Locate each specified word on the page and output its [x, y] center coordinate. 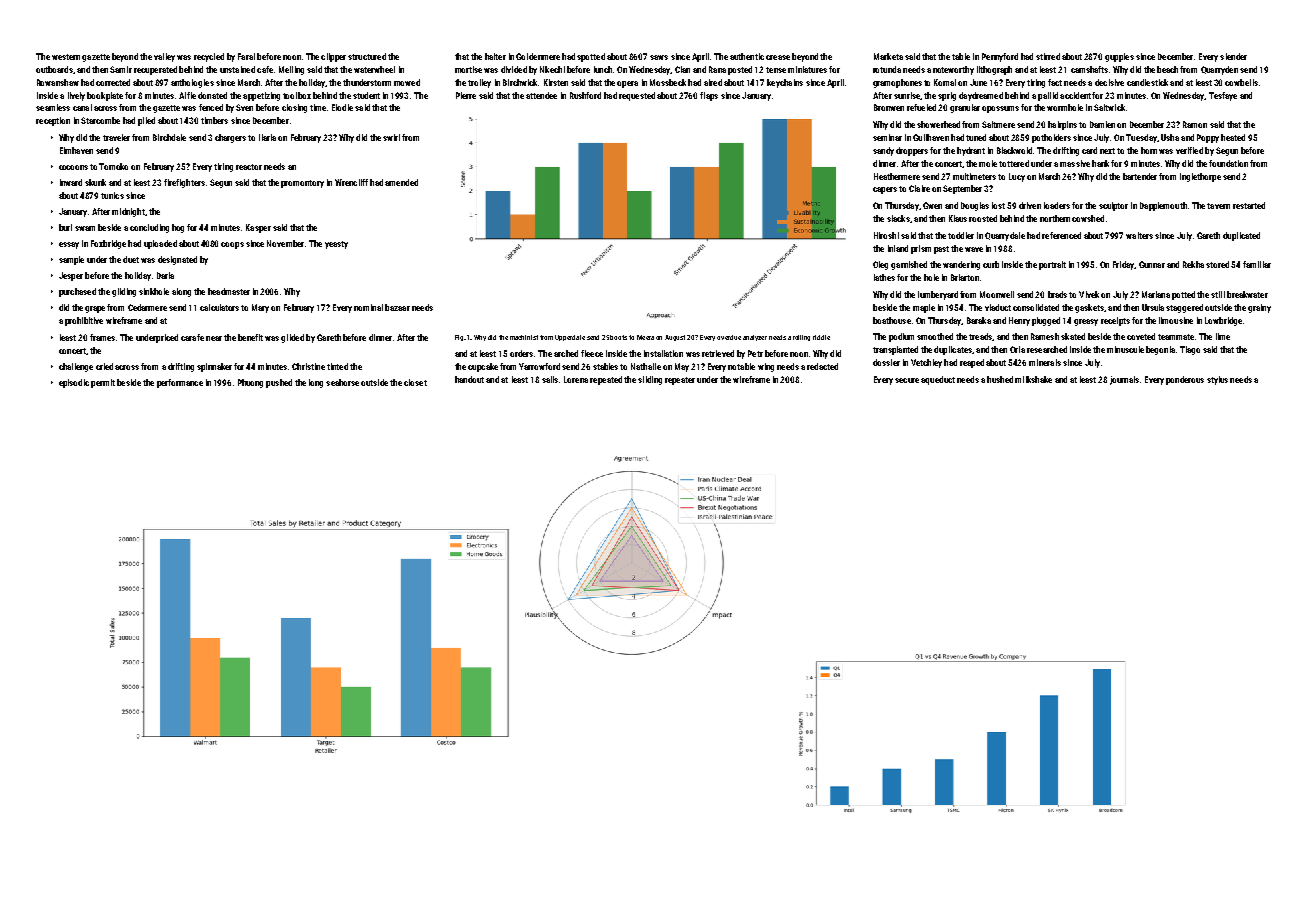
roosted [983, 218]
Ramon [1195, 124]
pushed [279, 383]
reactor [249, 167]
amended [401, 182]
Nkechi [552, 69]
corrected [113, 82]
